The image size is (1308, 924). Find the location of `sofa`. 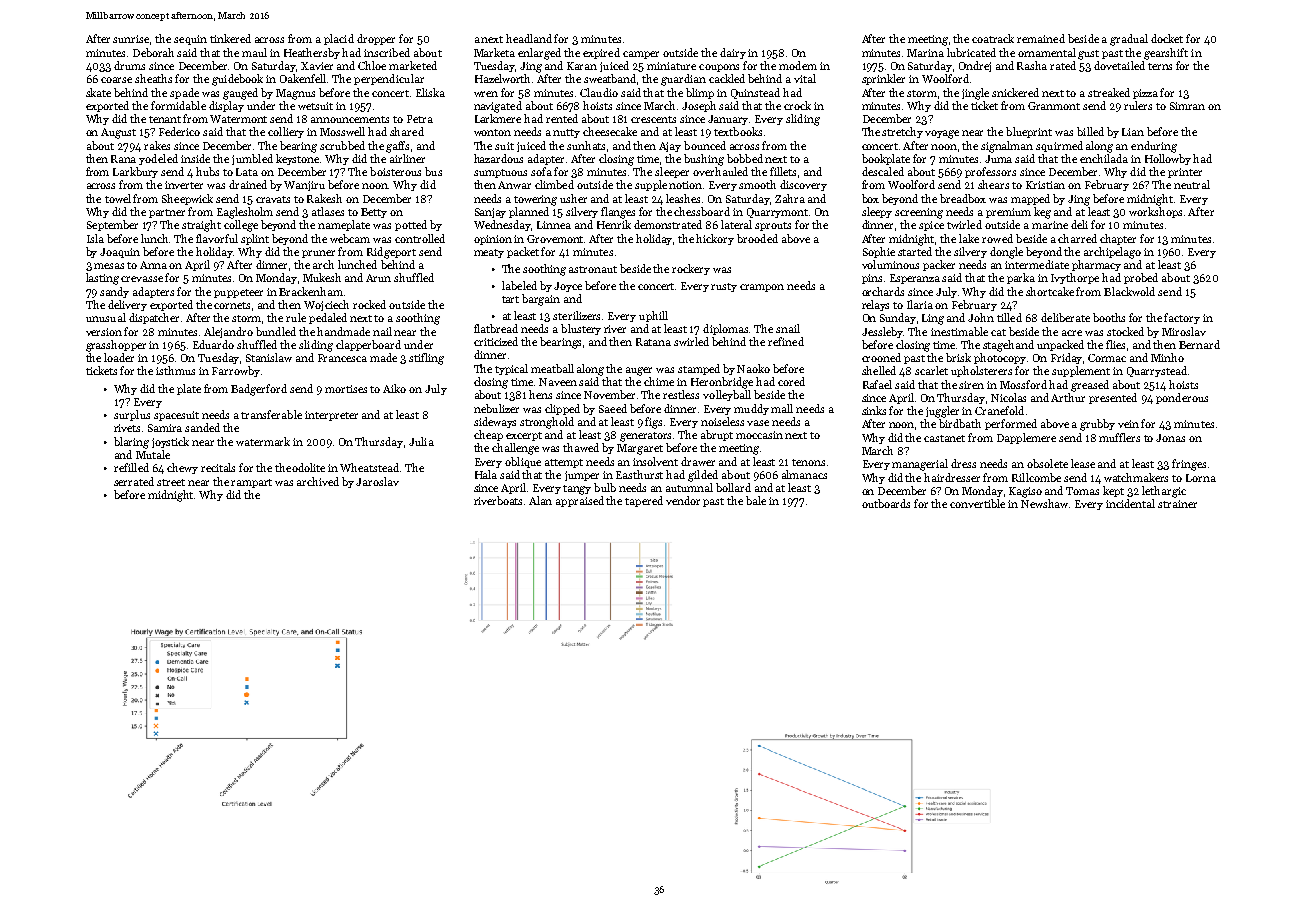

sofa is located at coordinates (541, 171).
